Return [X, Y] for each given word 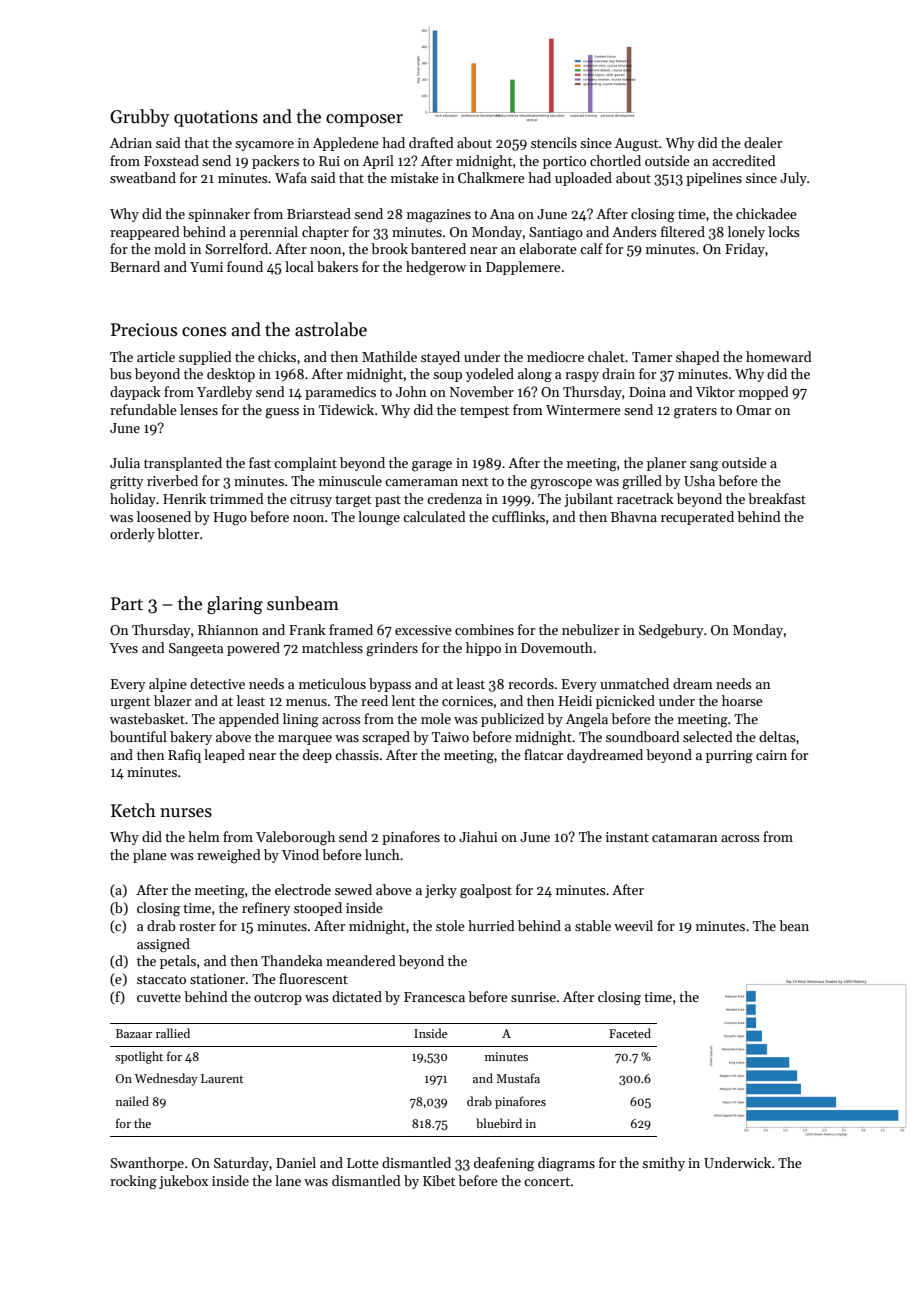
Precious [144, 330]
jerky [441, 891]
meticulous [332, 683]
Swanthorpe [147, 1164]
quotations [216, 118]
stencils [554, 142]
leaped [224, 756]
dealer [763, 142]
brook [389, 248]
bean [794, 925]
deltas [777, 736]
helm [204, 836]
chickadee [766, 213]
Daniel [296, 1162]
